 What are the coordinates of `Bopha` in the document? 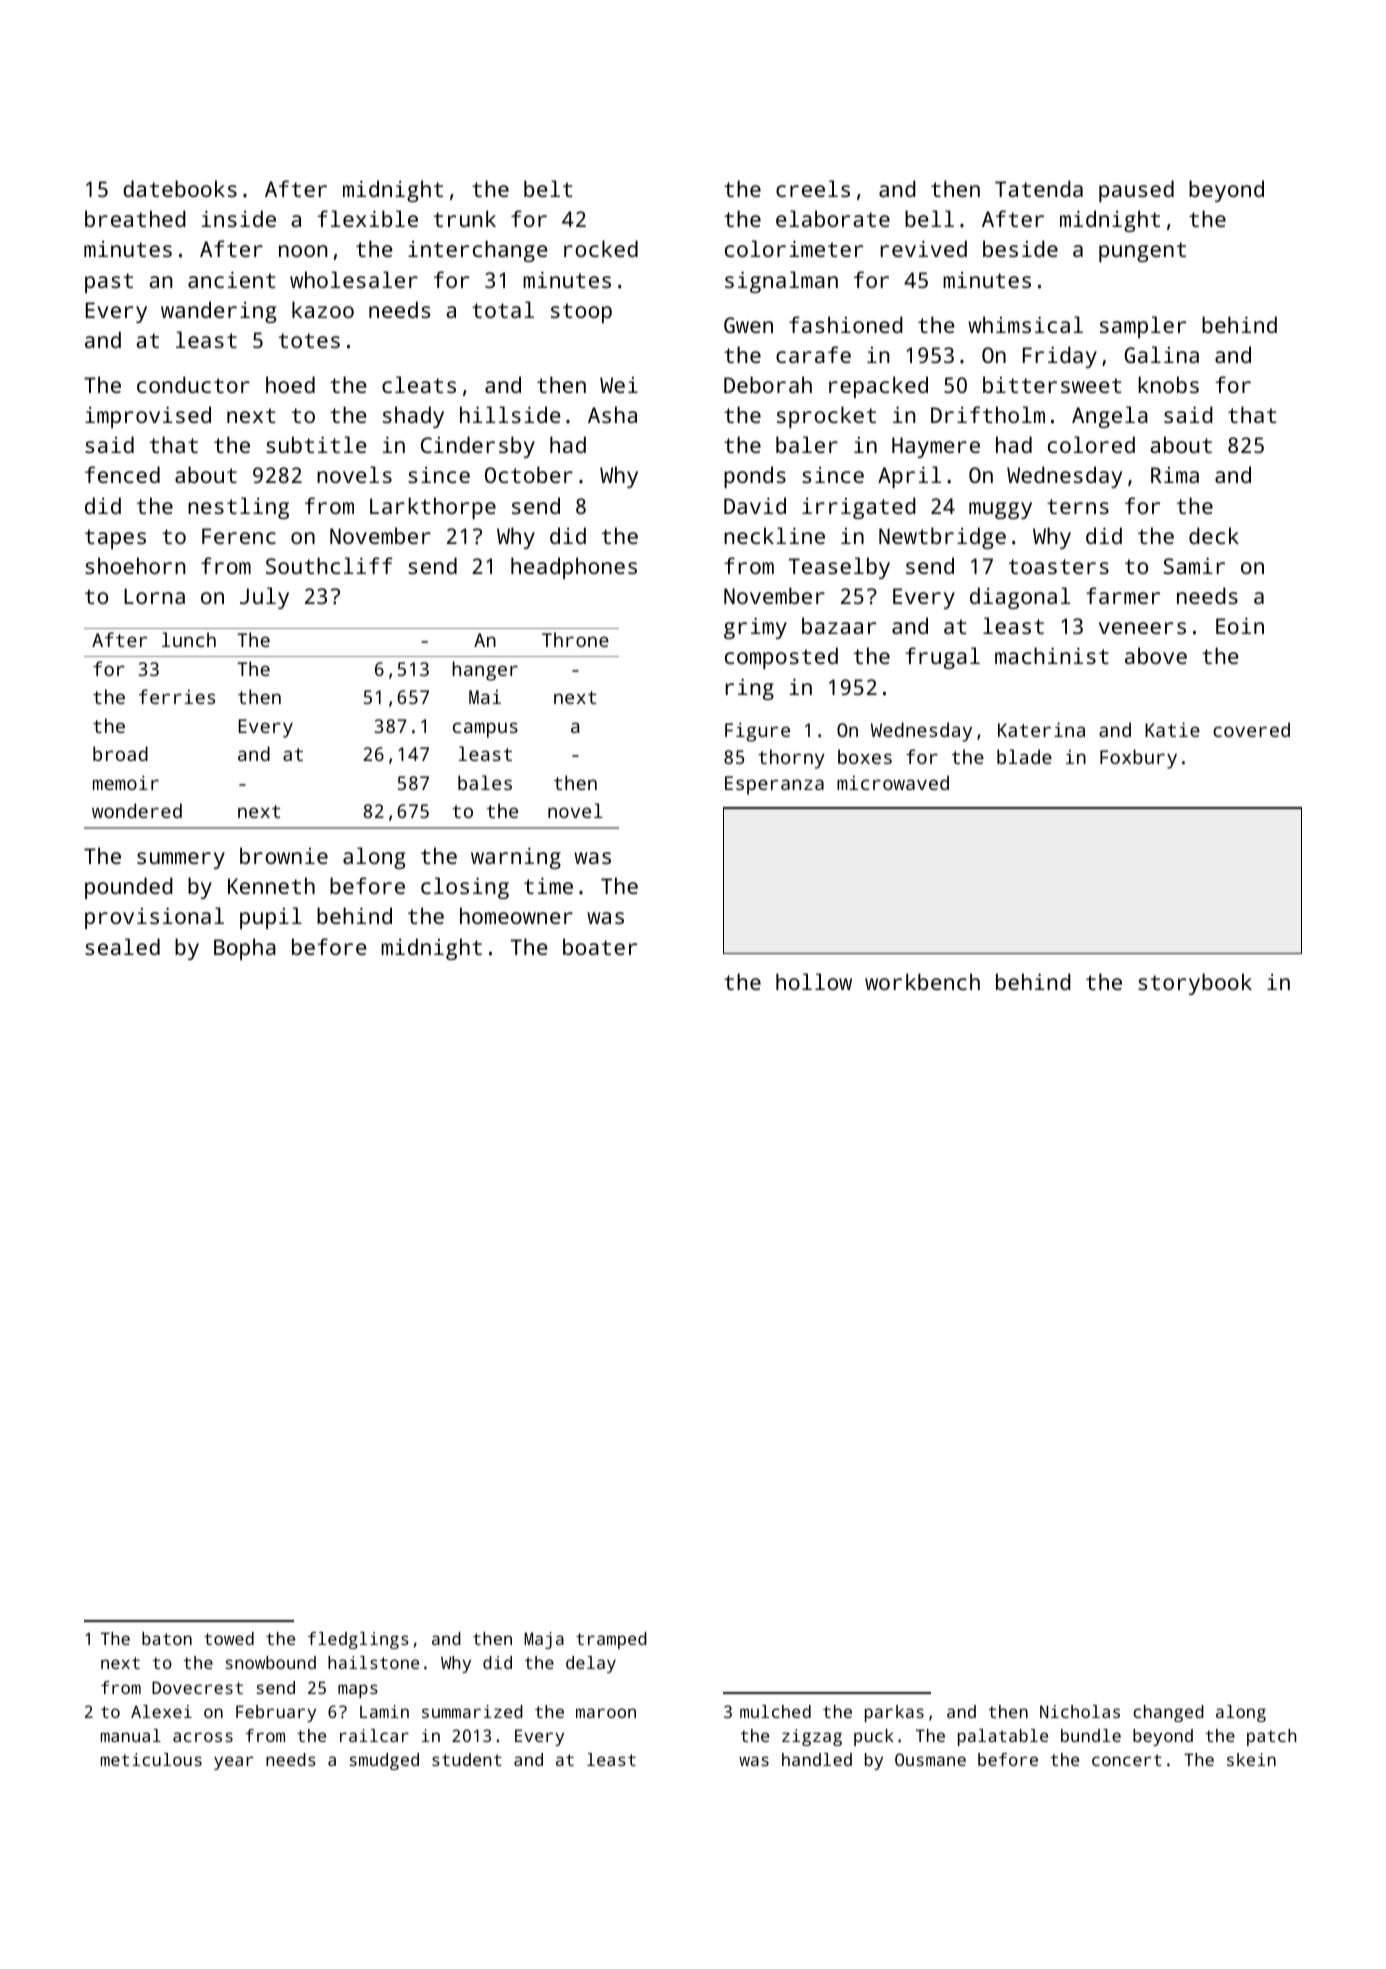 It's located at (245, 949).
